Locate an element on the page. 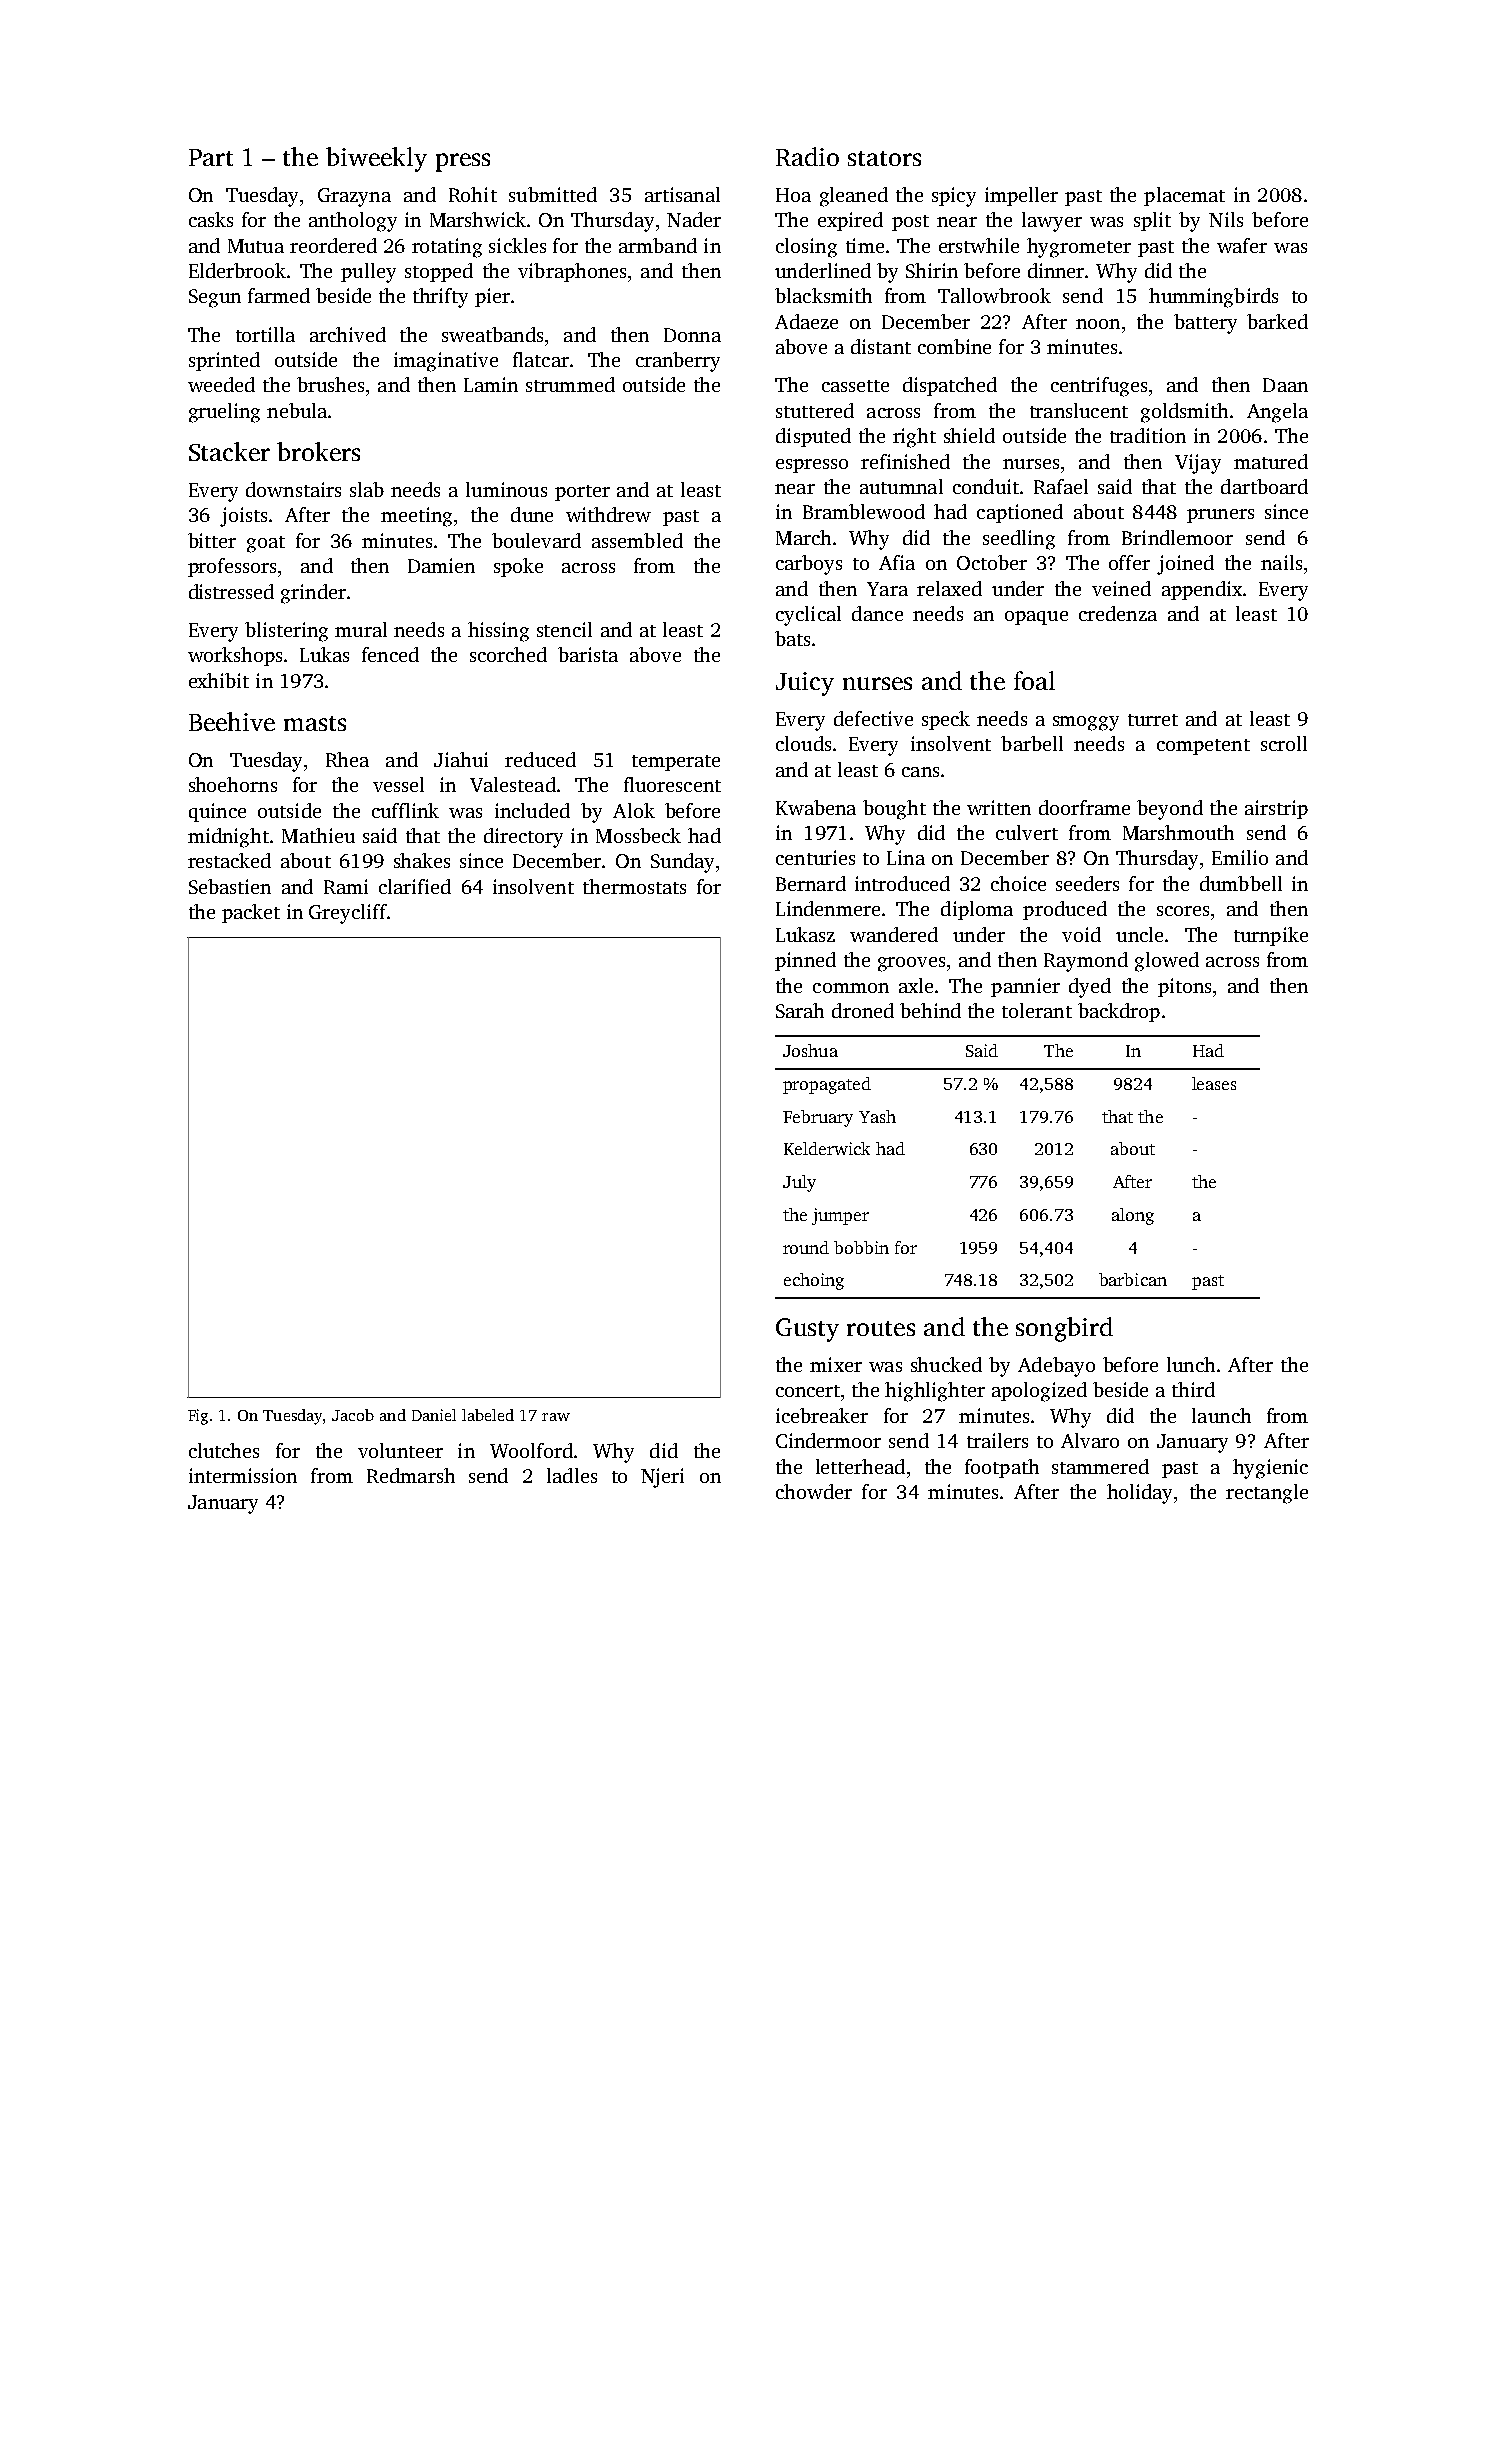 The height and width of the image is (2464, 1496). strummed is located at coordinates (570, 384).
